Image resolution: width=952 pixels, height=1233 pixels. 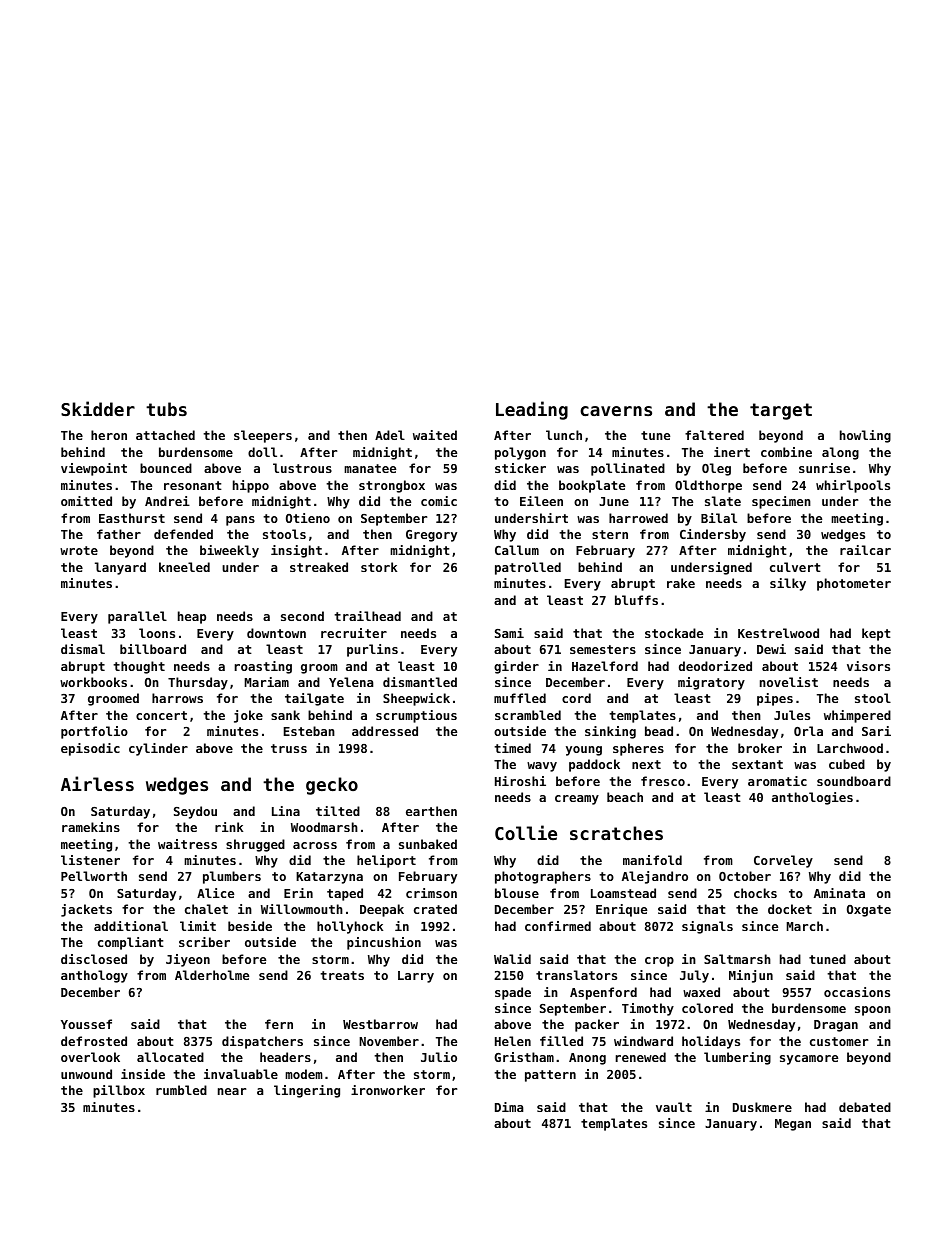 What do you see at coordinates (98, 408) in the page?
I see `Skidder` at bounding box center [98, 408].
